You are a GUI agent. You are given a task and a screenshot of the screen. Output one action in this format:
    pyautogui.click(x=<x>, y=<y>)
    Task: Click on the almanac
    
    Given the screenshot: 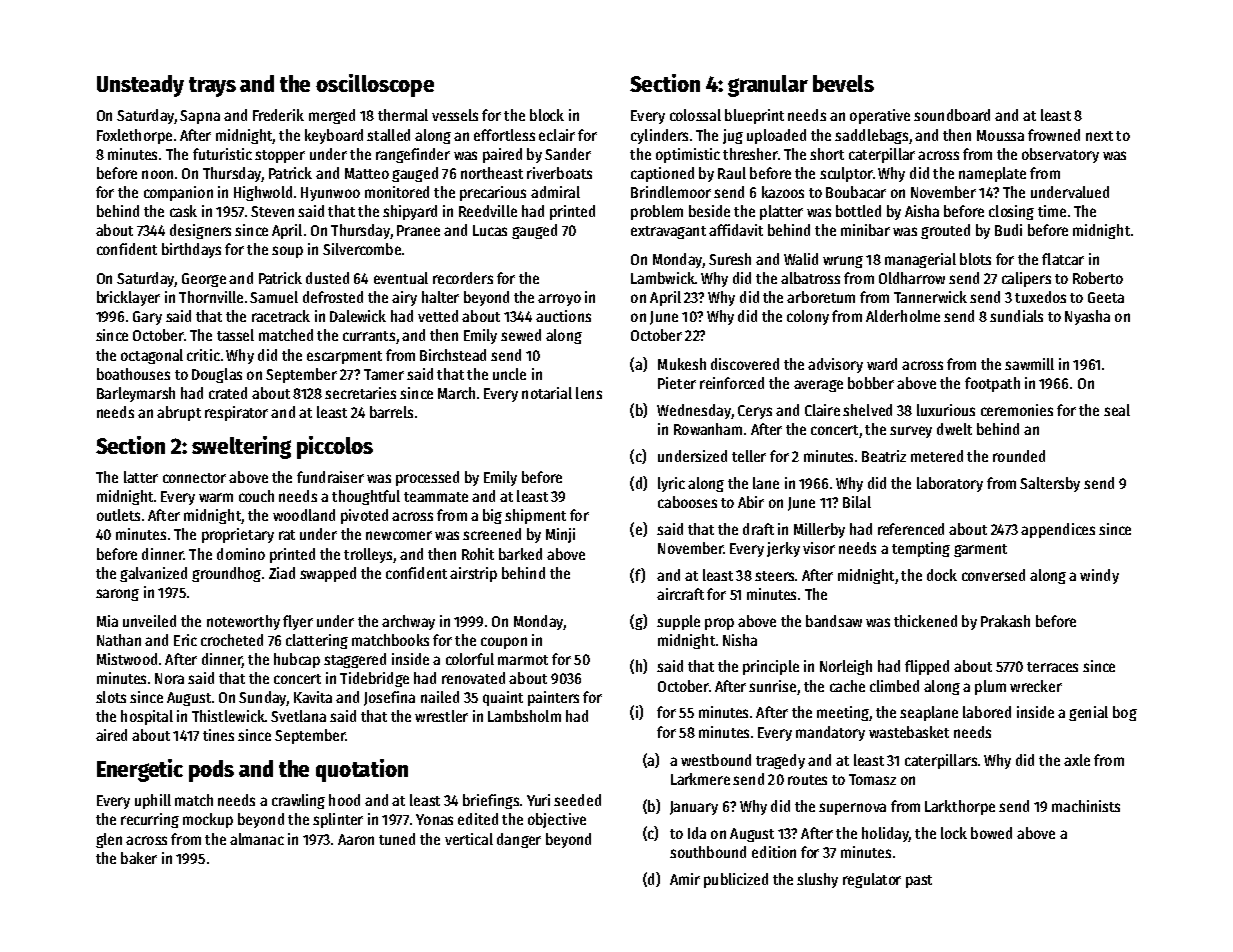 What is the action you would take?
    pyautogui.click(x=257, y=839)
